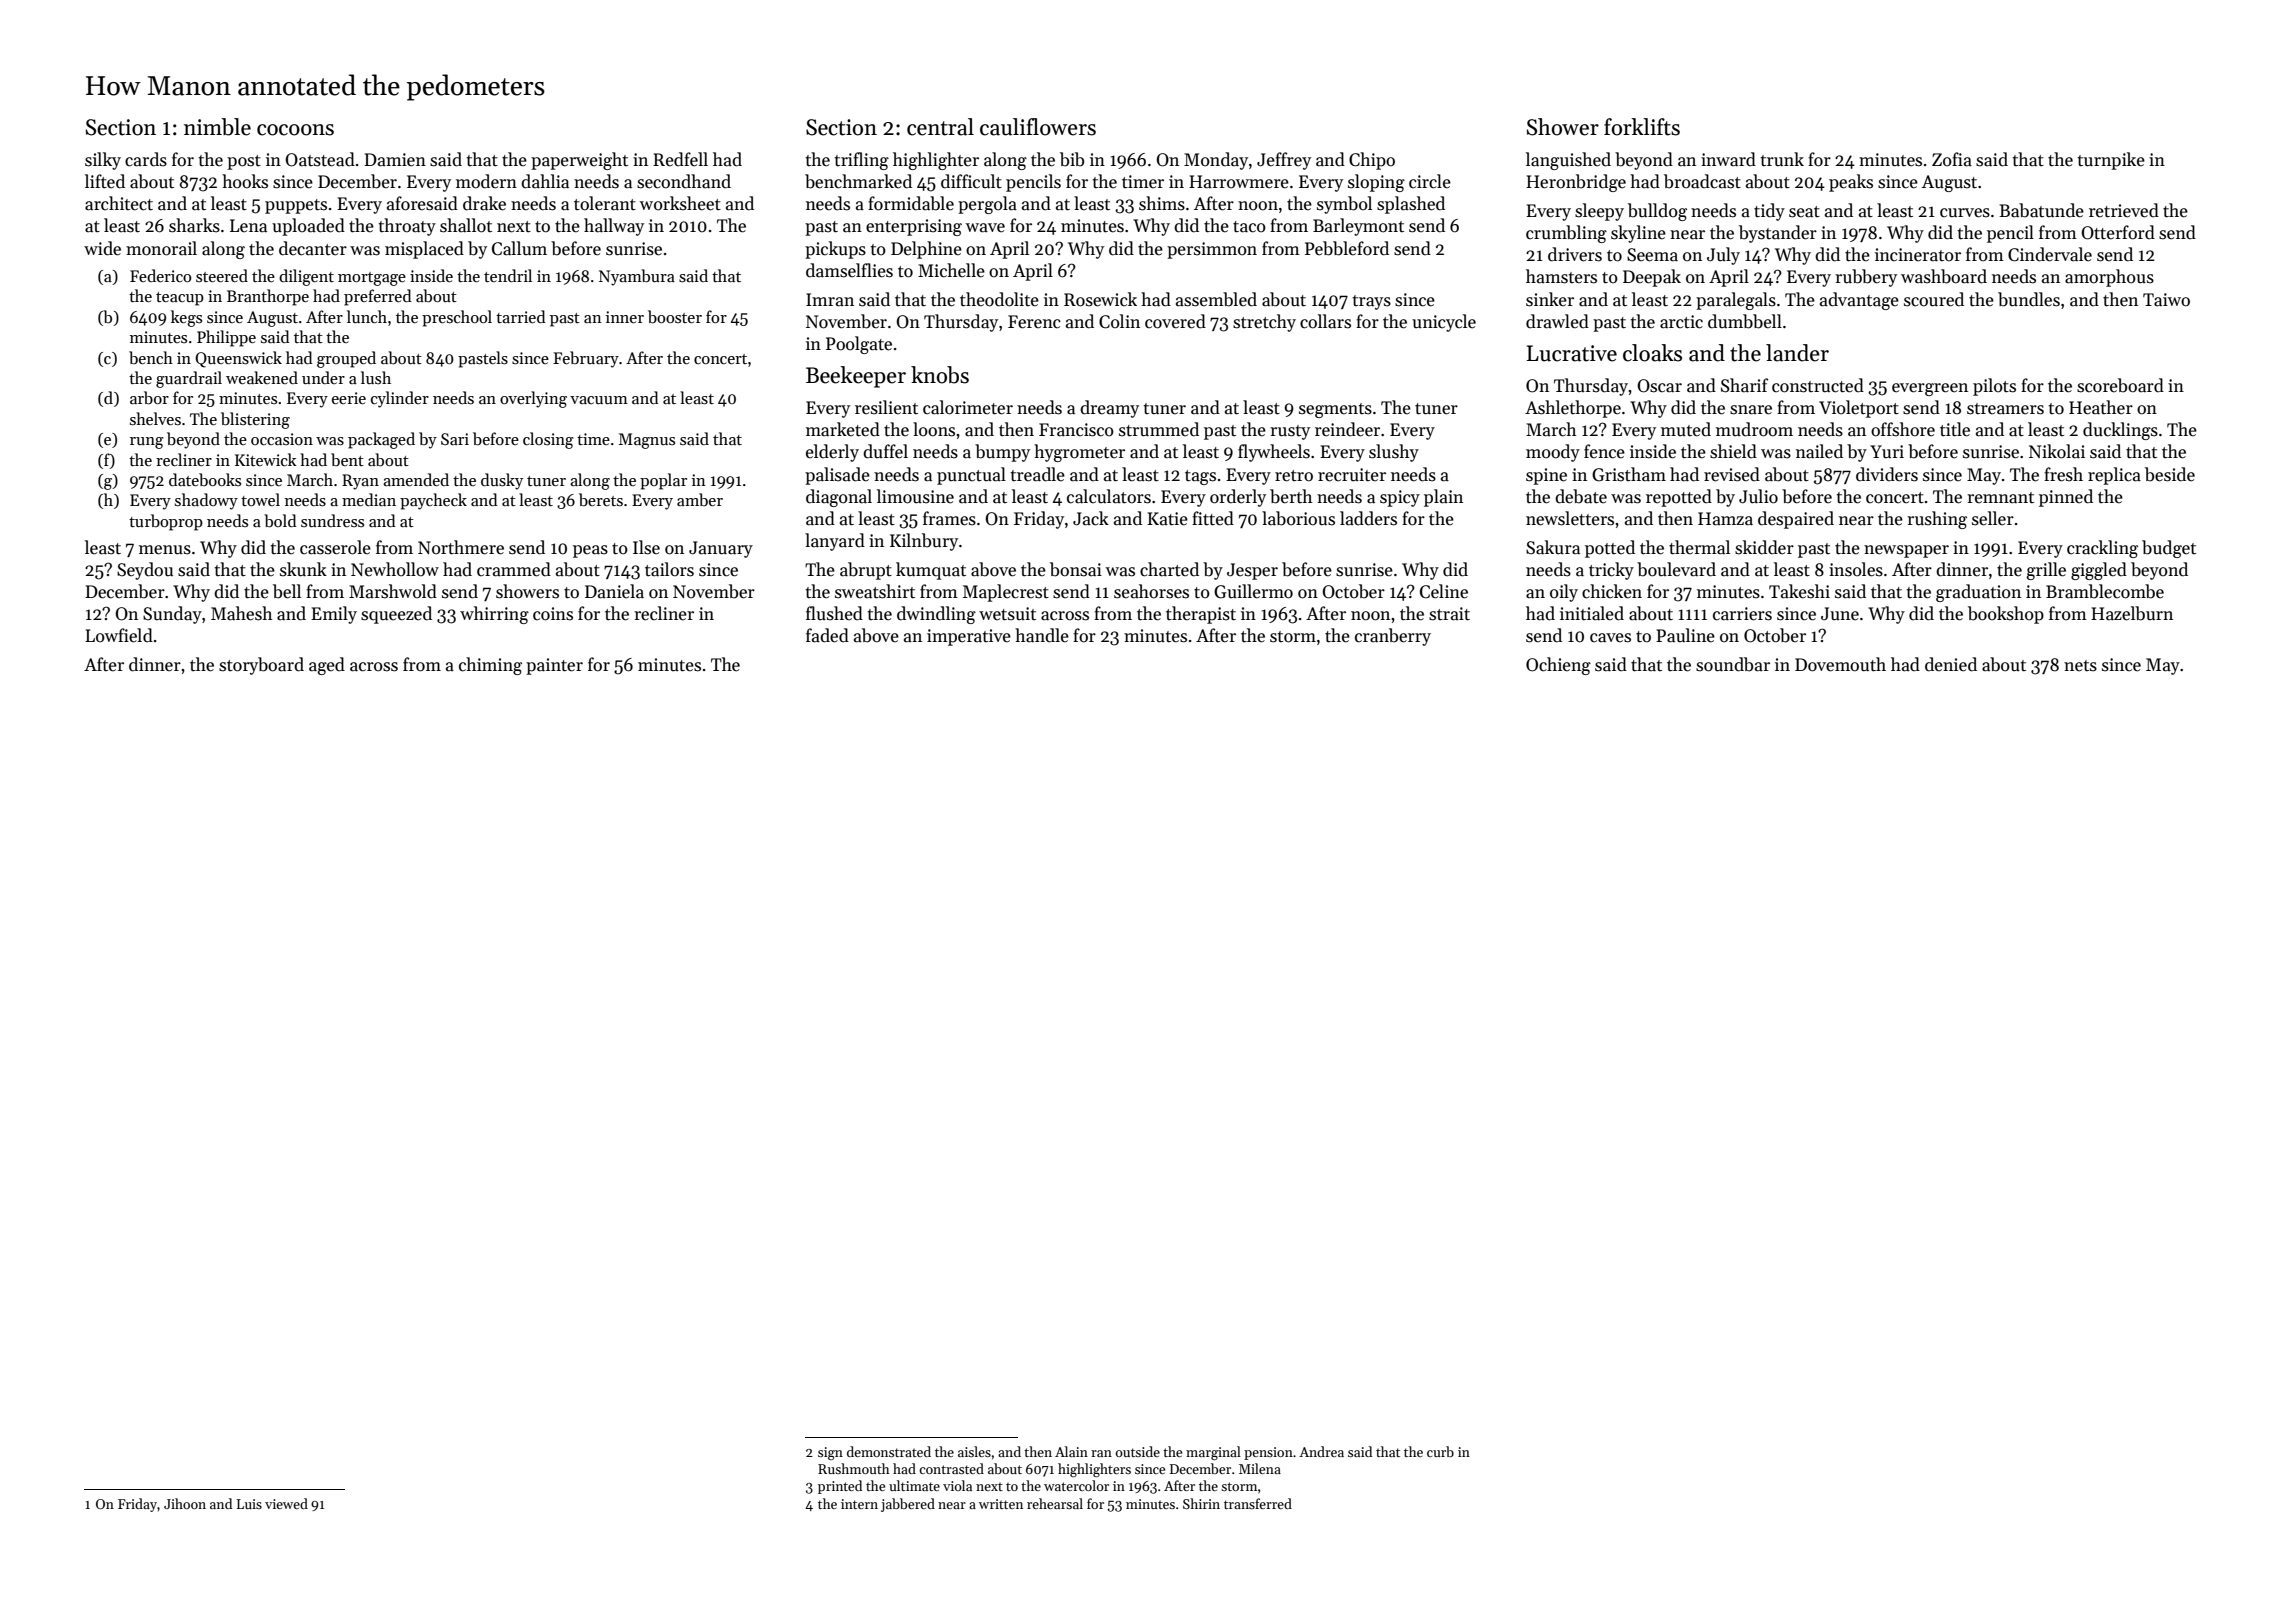 This image has height=1614, width=2282. What do you see at coordinates (103, 161) in the image?
I see `silky` at bounding box center [103, 161].
